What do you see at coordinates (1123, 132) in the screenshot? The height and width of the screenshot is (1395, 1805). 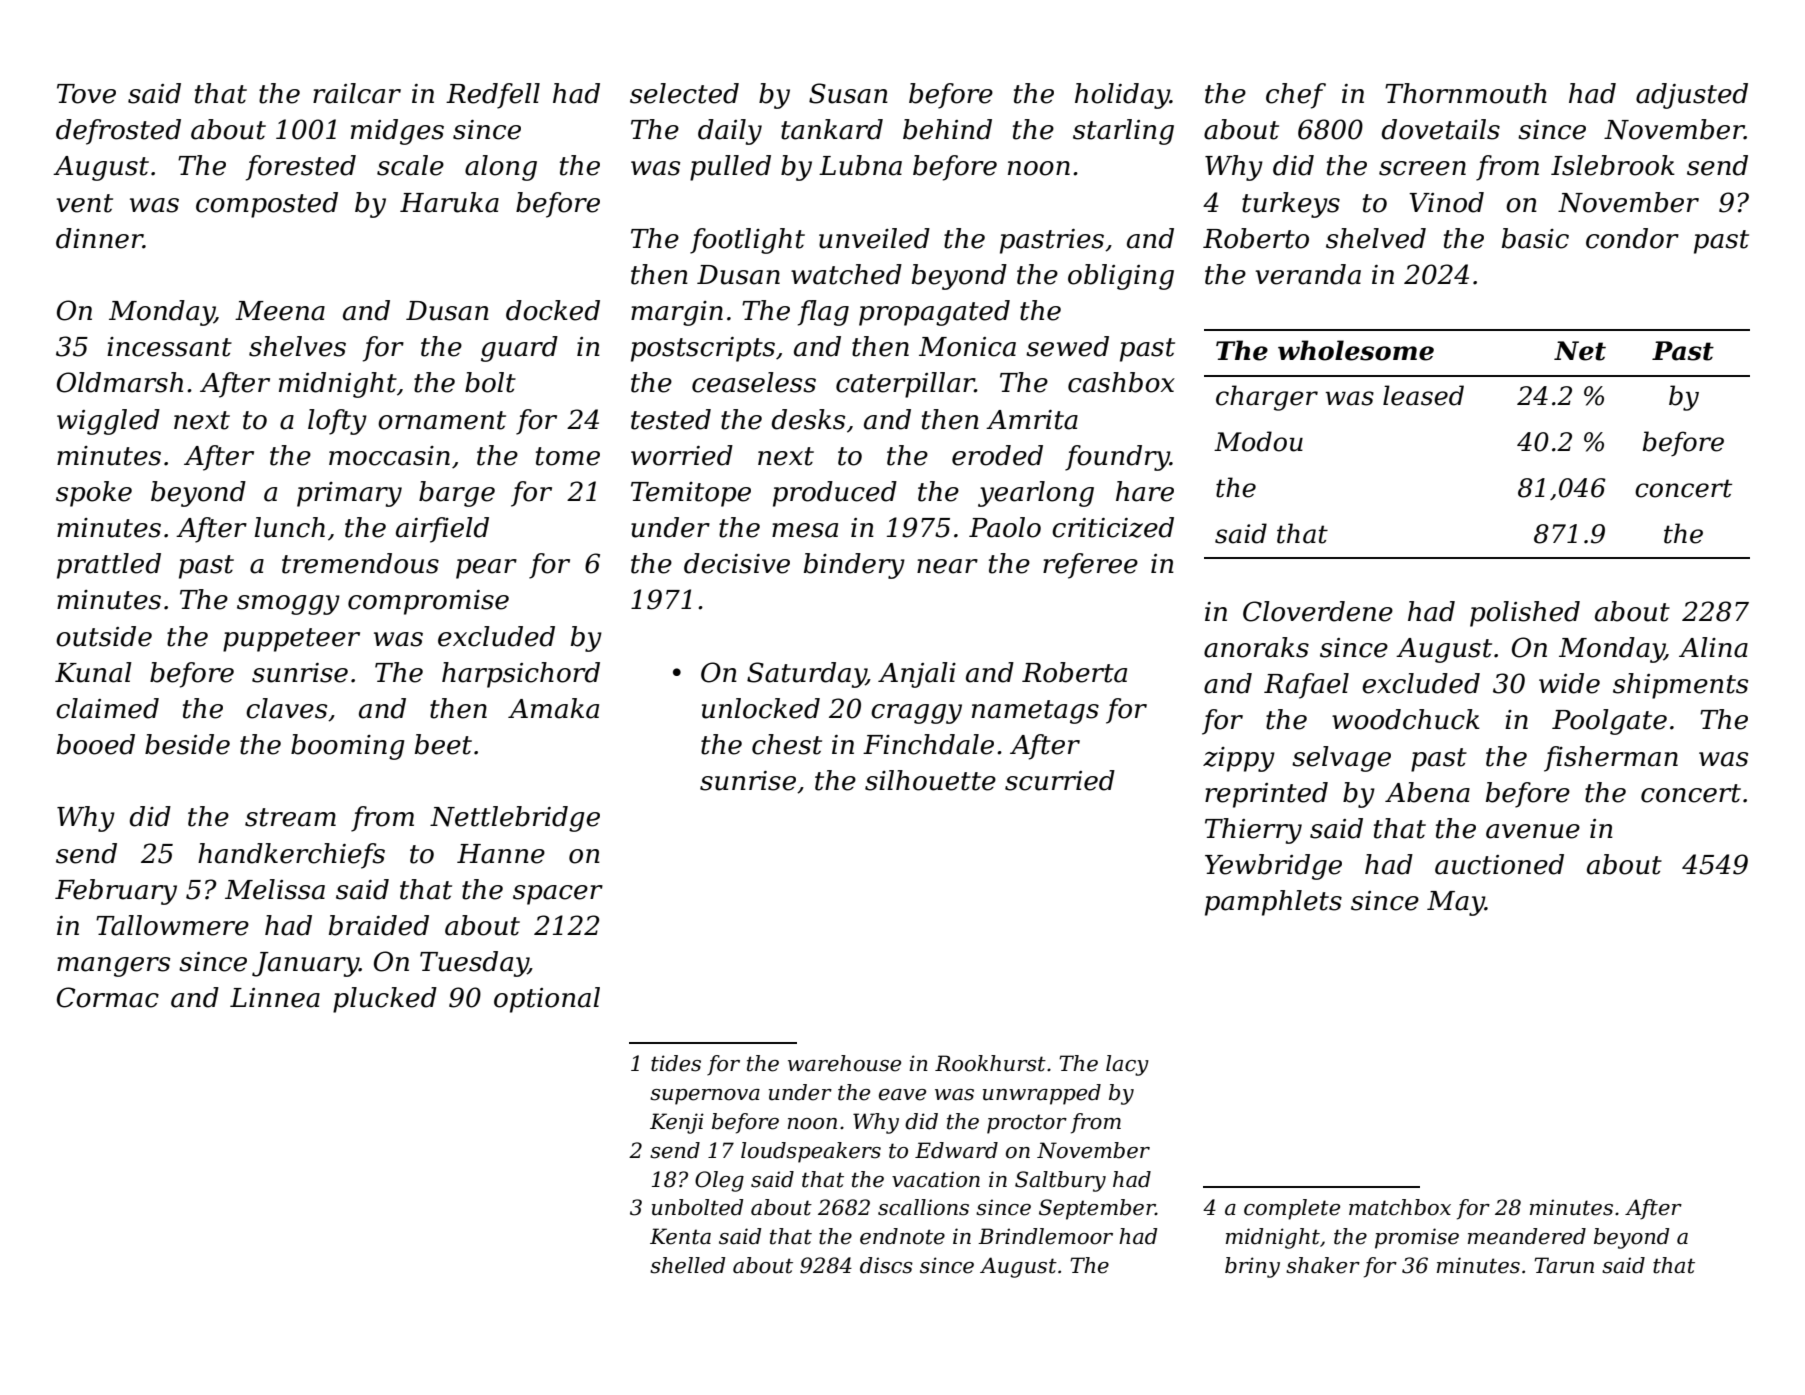 I see `starling` at bounding box center [1123, 132].
